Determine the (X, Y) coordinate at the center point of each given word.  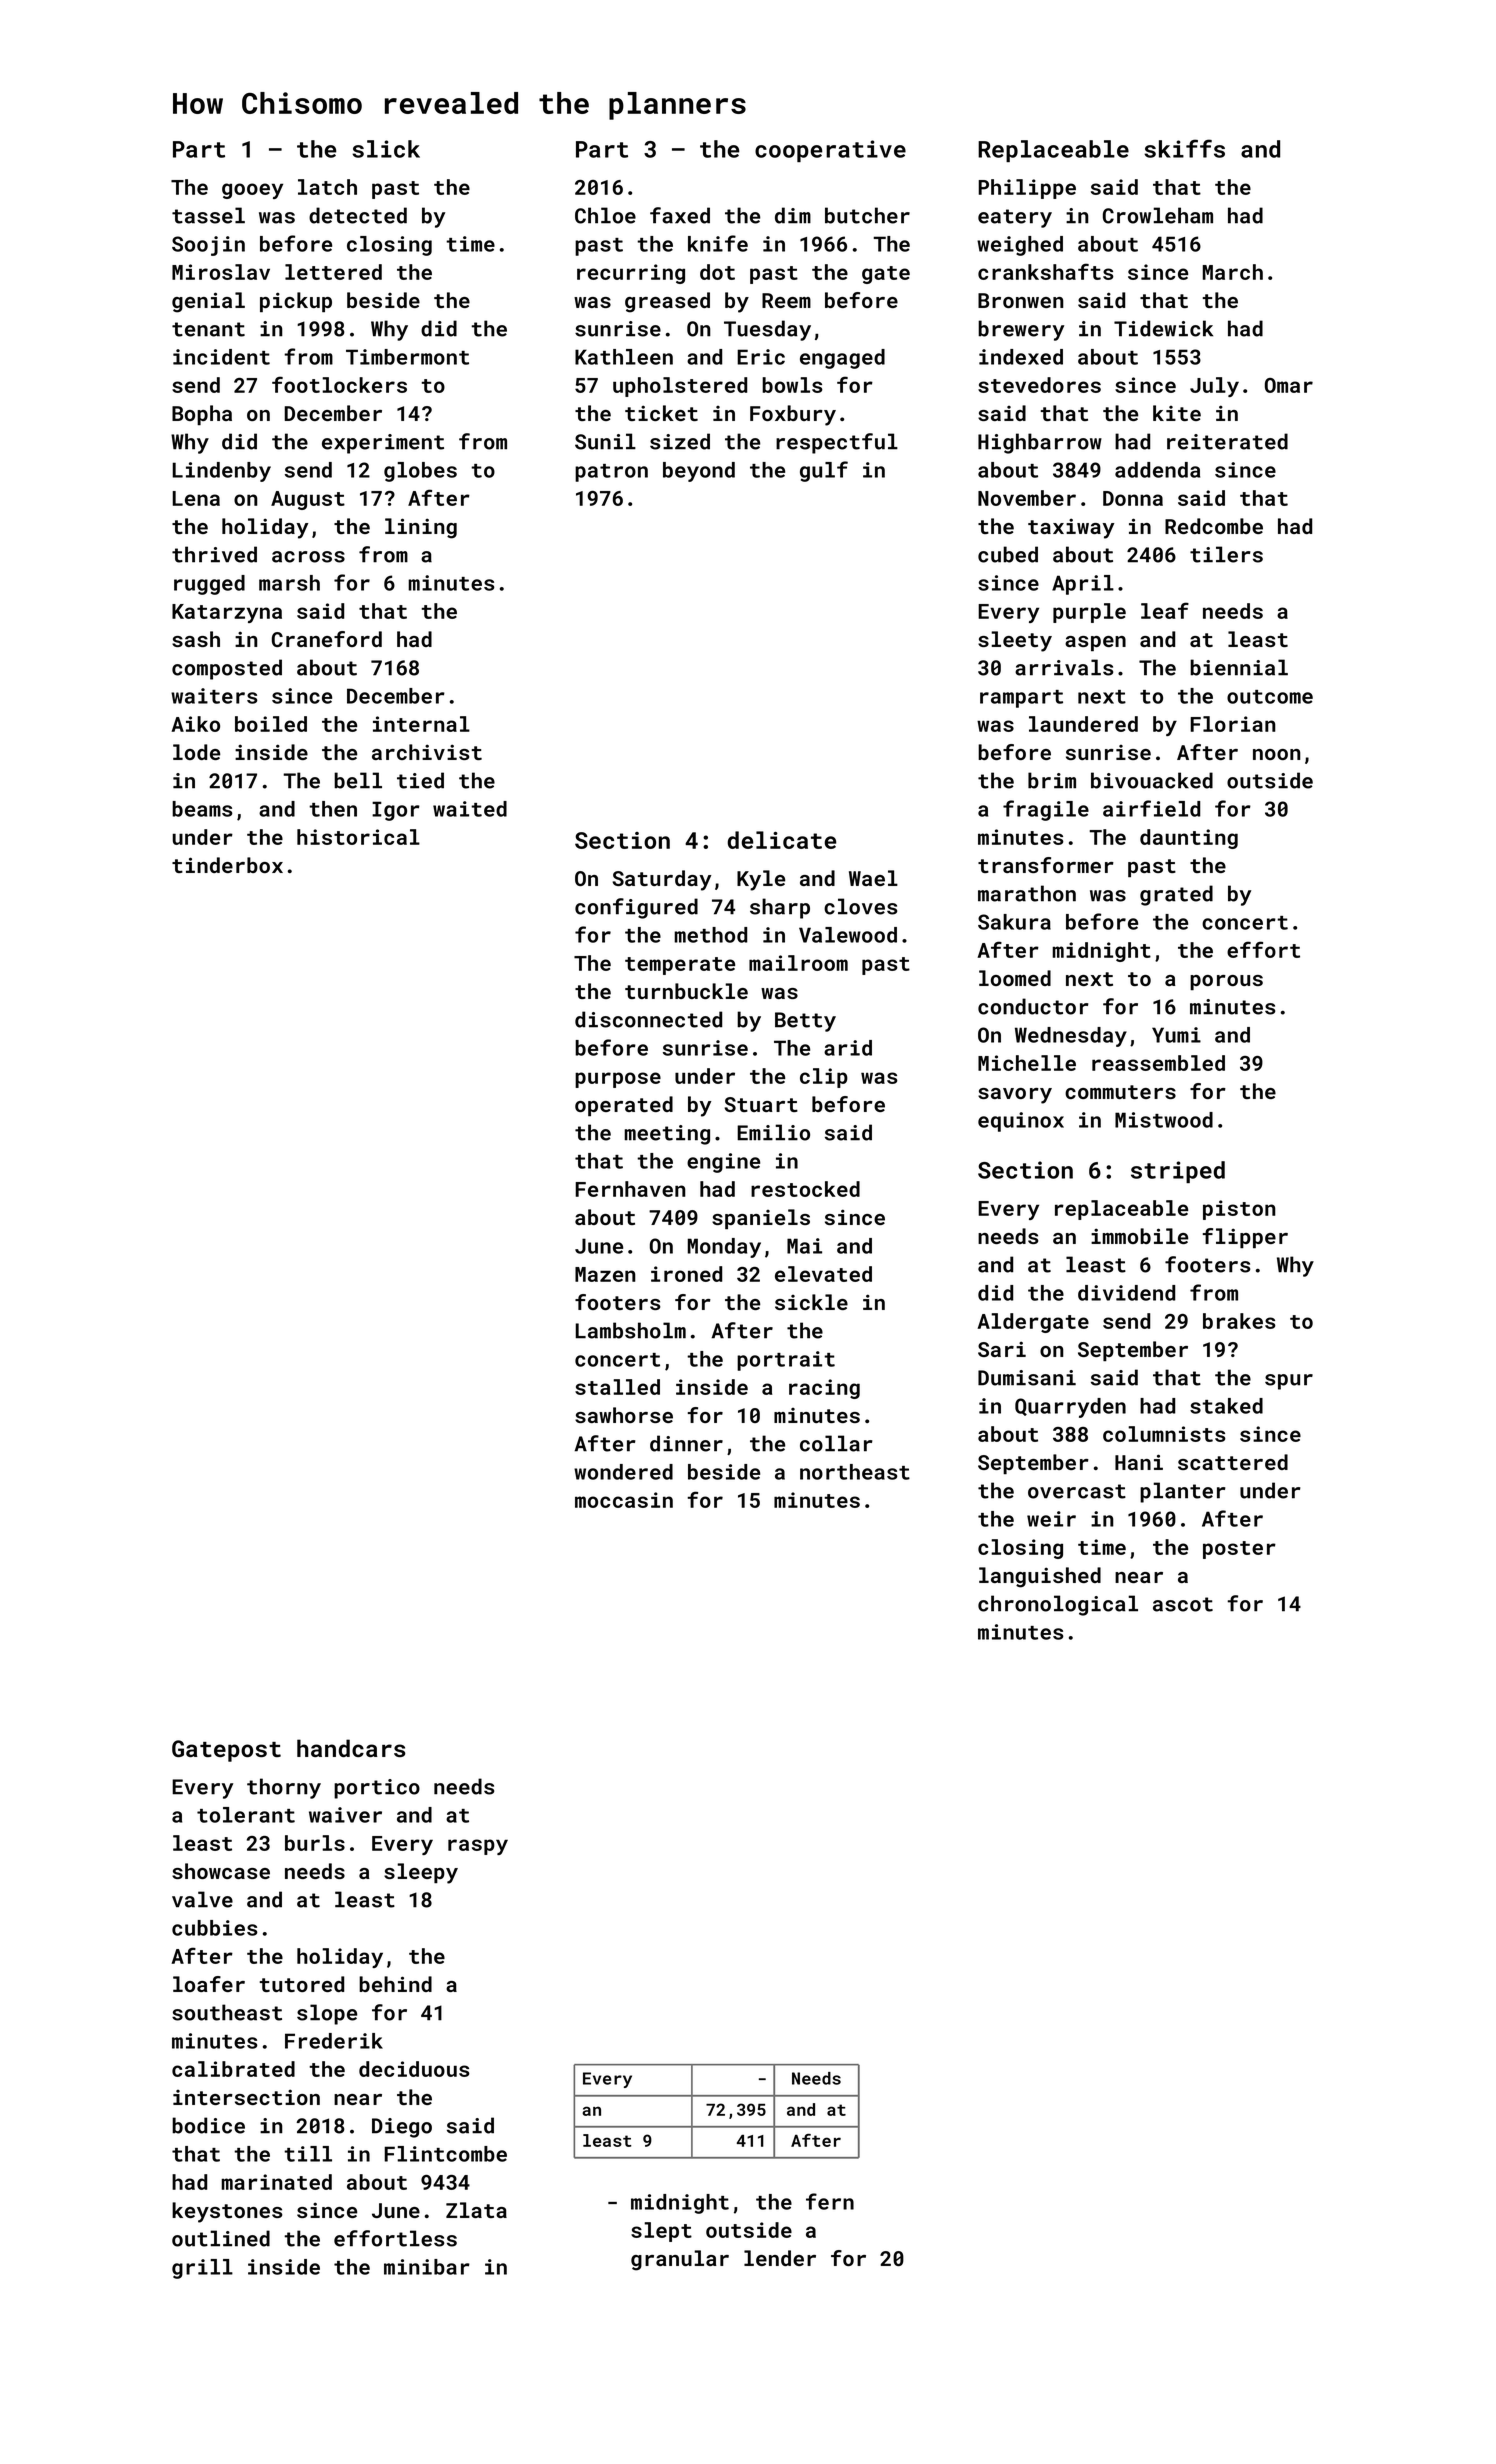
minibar (427, 2267)
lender (780, 2258)
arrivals (1064, 667)
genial (208, 302)
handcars (351, 1748)
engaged (842, 359)
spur (1289, 1382)
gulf (824, 471)
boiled (271, 724)
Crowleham (1158, 215)
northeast (855, 1472)
